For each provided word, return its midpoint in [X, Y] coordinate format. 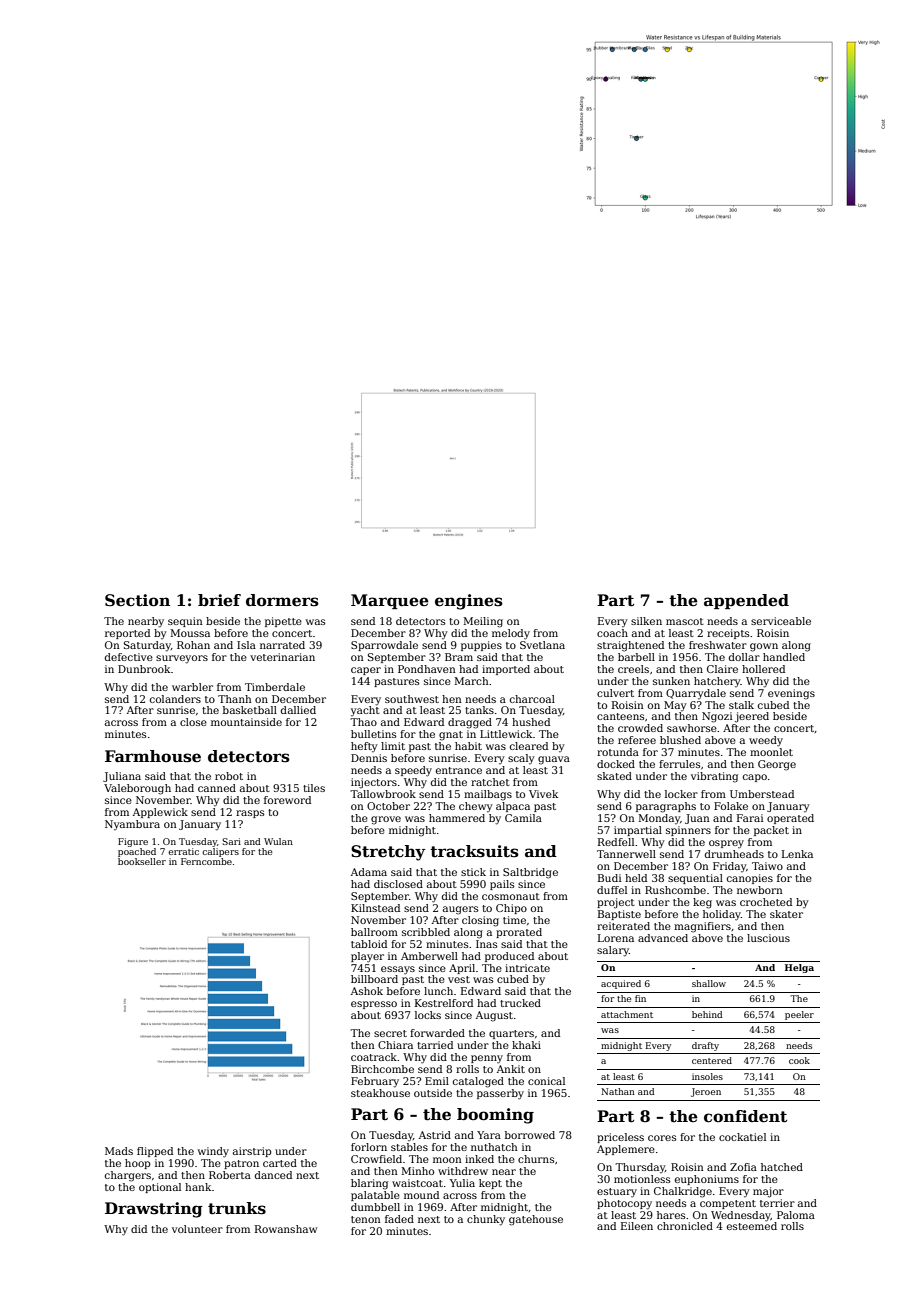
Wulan [278, 841]
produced [509, 957]
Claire [722, 669]
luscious [768, 938]
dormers [282, 600]
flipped [155, 1152]
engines [469, 602]
